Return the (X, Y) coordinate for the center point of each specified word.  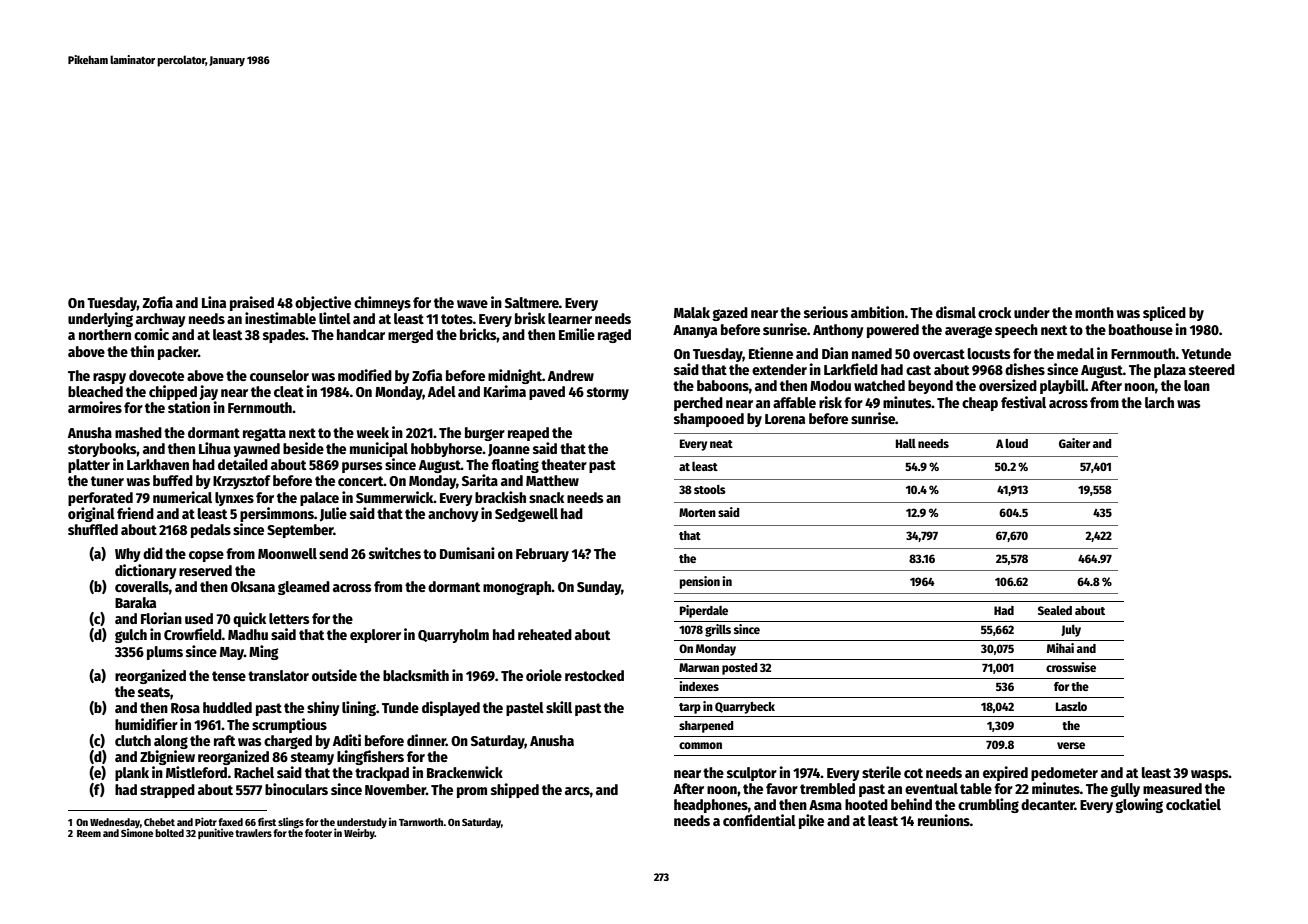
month (1094, 312)
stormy (608, 393)
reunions (944, 820)
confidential (759, 820)
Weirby (359, 833)
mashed (138, 432)
